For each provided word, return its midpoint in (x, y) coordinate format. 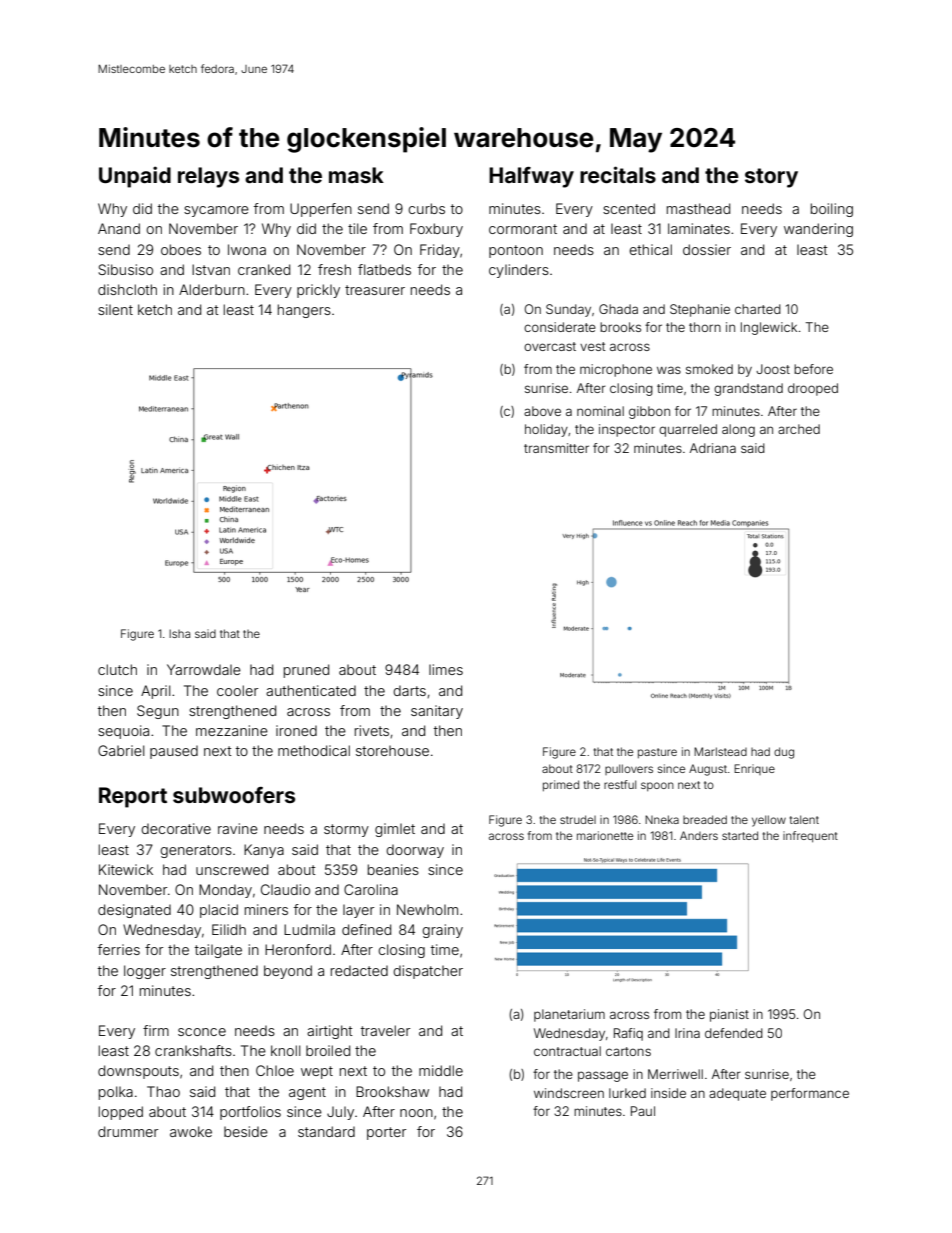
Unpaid (135, 177)
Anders (699, 835)
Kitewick (126, 869)
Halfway (531, 177)
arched (799, 429)
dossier (707, 249)
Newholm (427, 909)
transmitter (556, 448)
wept (317, 1072)
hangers (304, 311)
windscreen (569, 1093)
